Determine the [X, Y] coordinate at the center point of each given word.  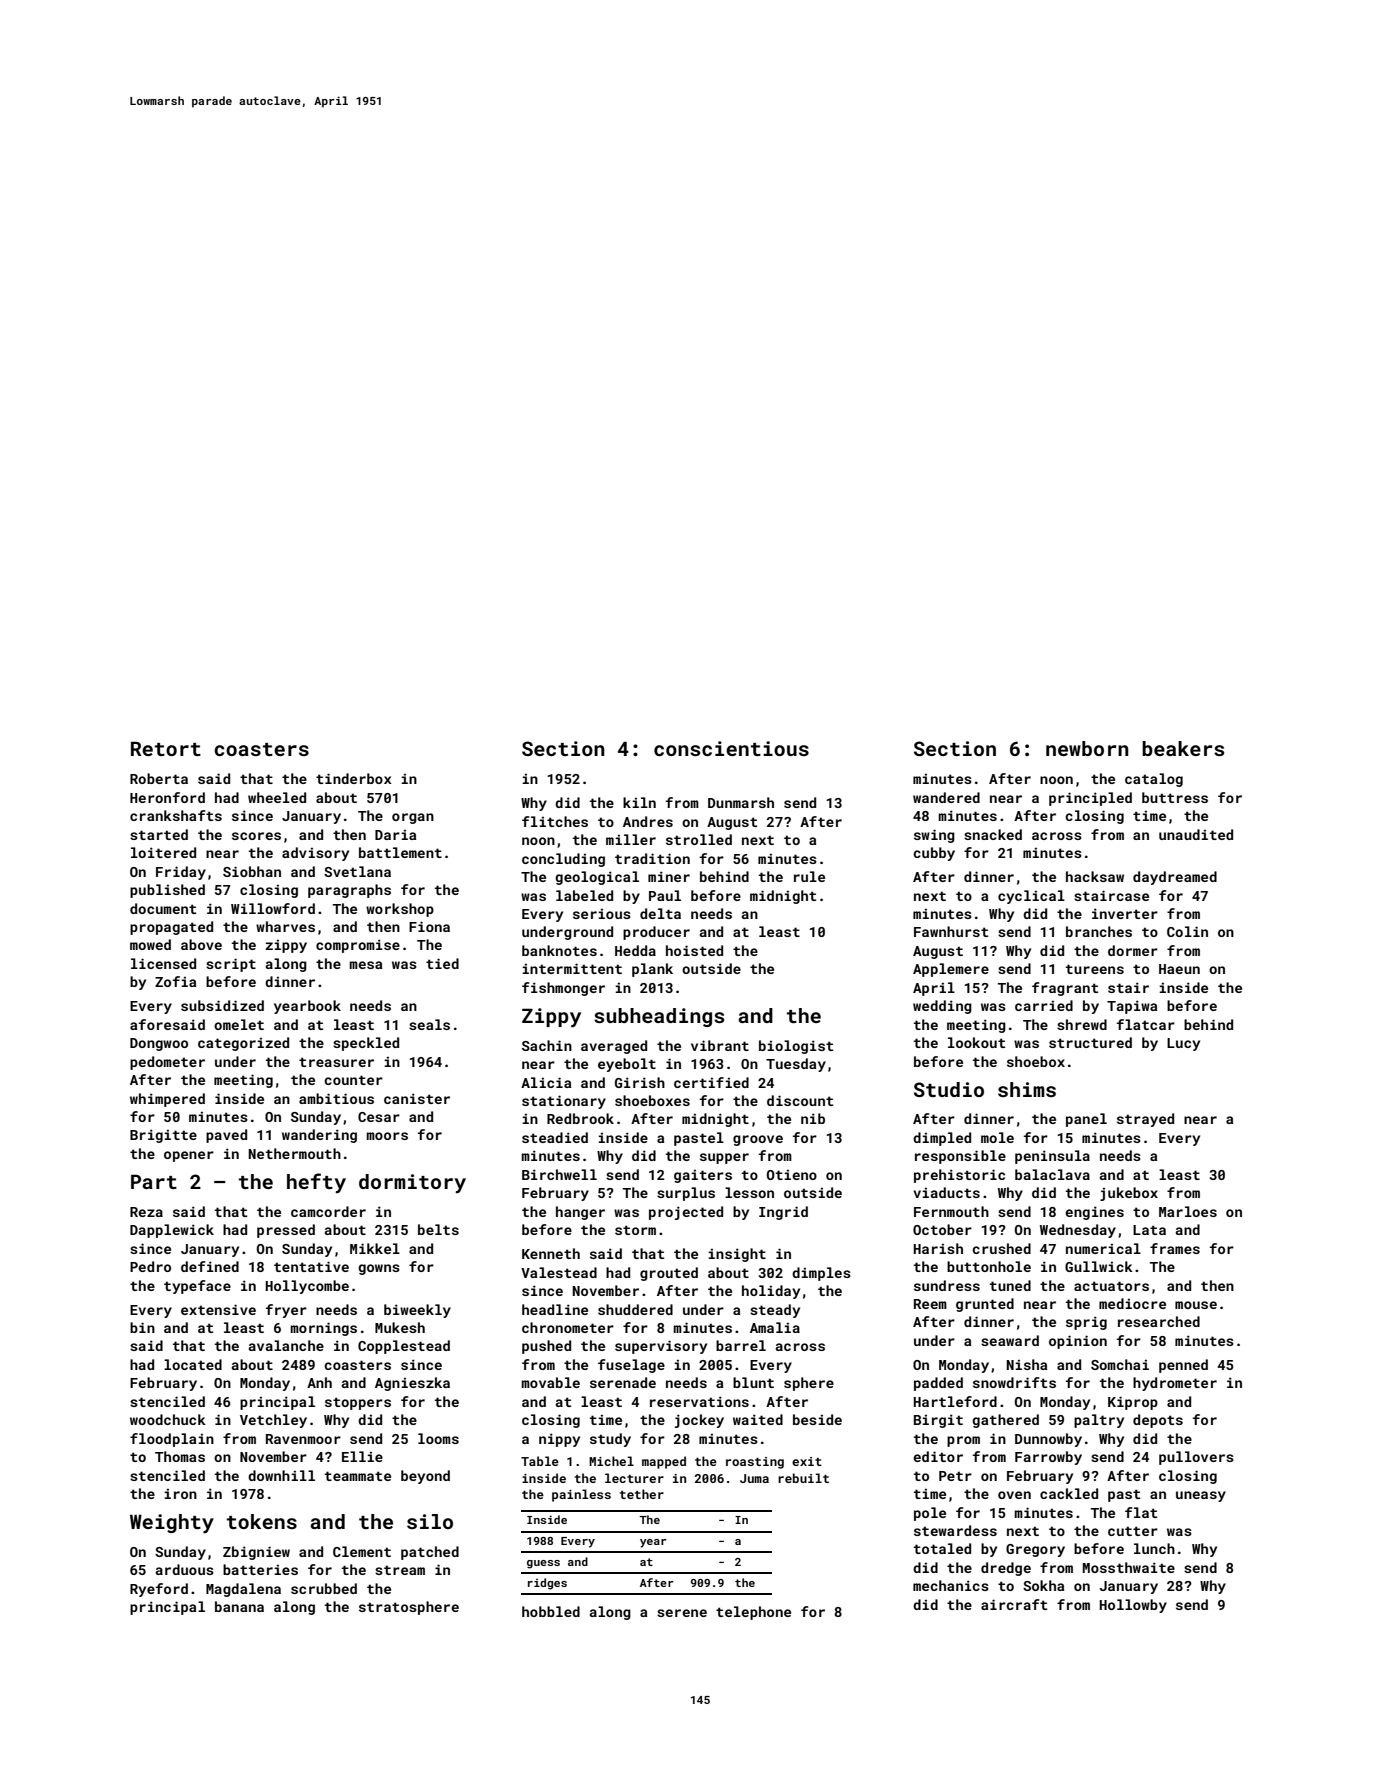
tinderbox [354, 778]
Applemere [951, 970]
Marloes [1188, 1211]
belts [438, 1229]
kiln [639, 802]
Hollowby [1133, 1606]
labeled [584, 895]
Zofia [175, 981]
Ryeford [159, 1590]
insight [737, 1255]
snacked [993, 834]
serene [682, 1613]
